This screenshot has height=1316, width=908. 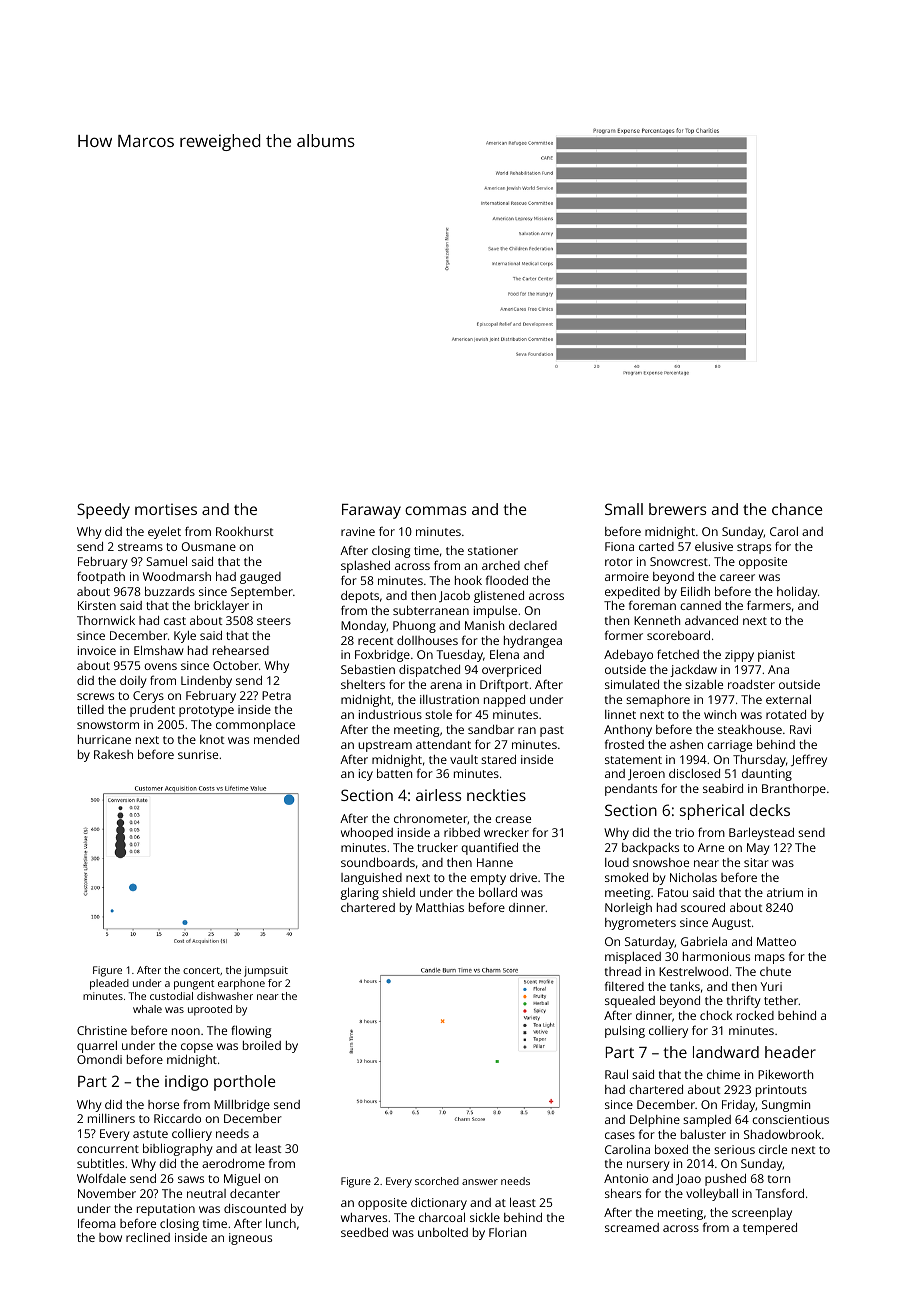 What do you see at coordinates (371, 511) in the screenshot?
I see `Faraway` at bounding box center [371, 511].
